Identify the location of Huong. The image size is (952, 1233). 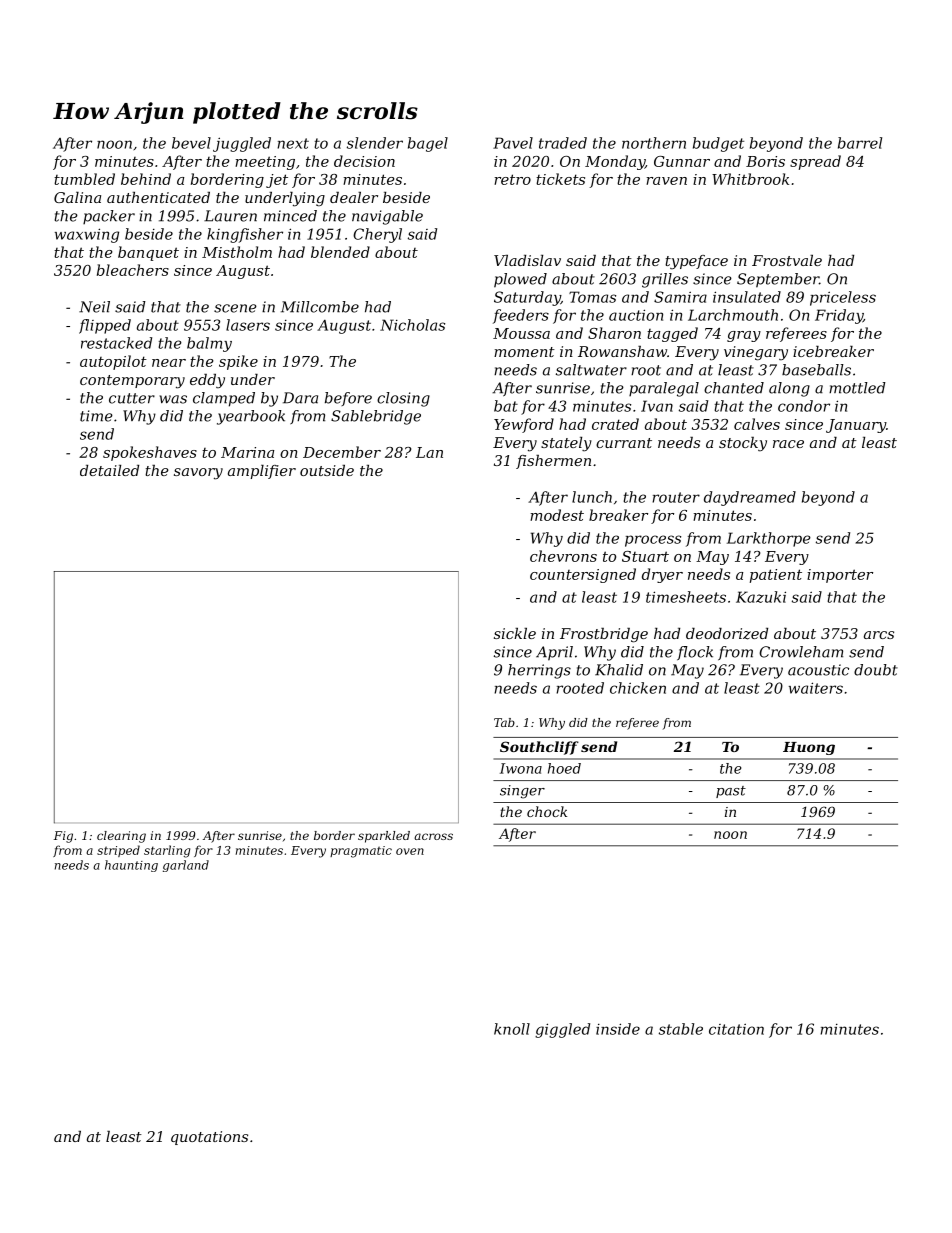
(809, 748).
